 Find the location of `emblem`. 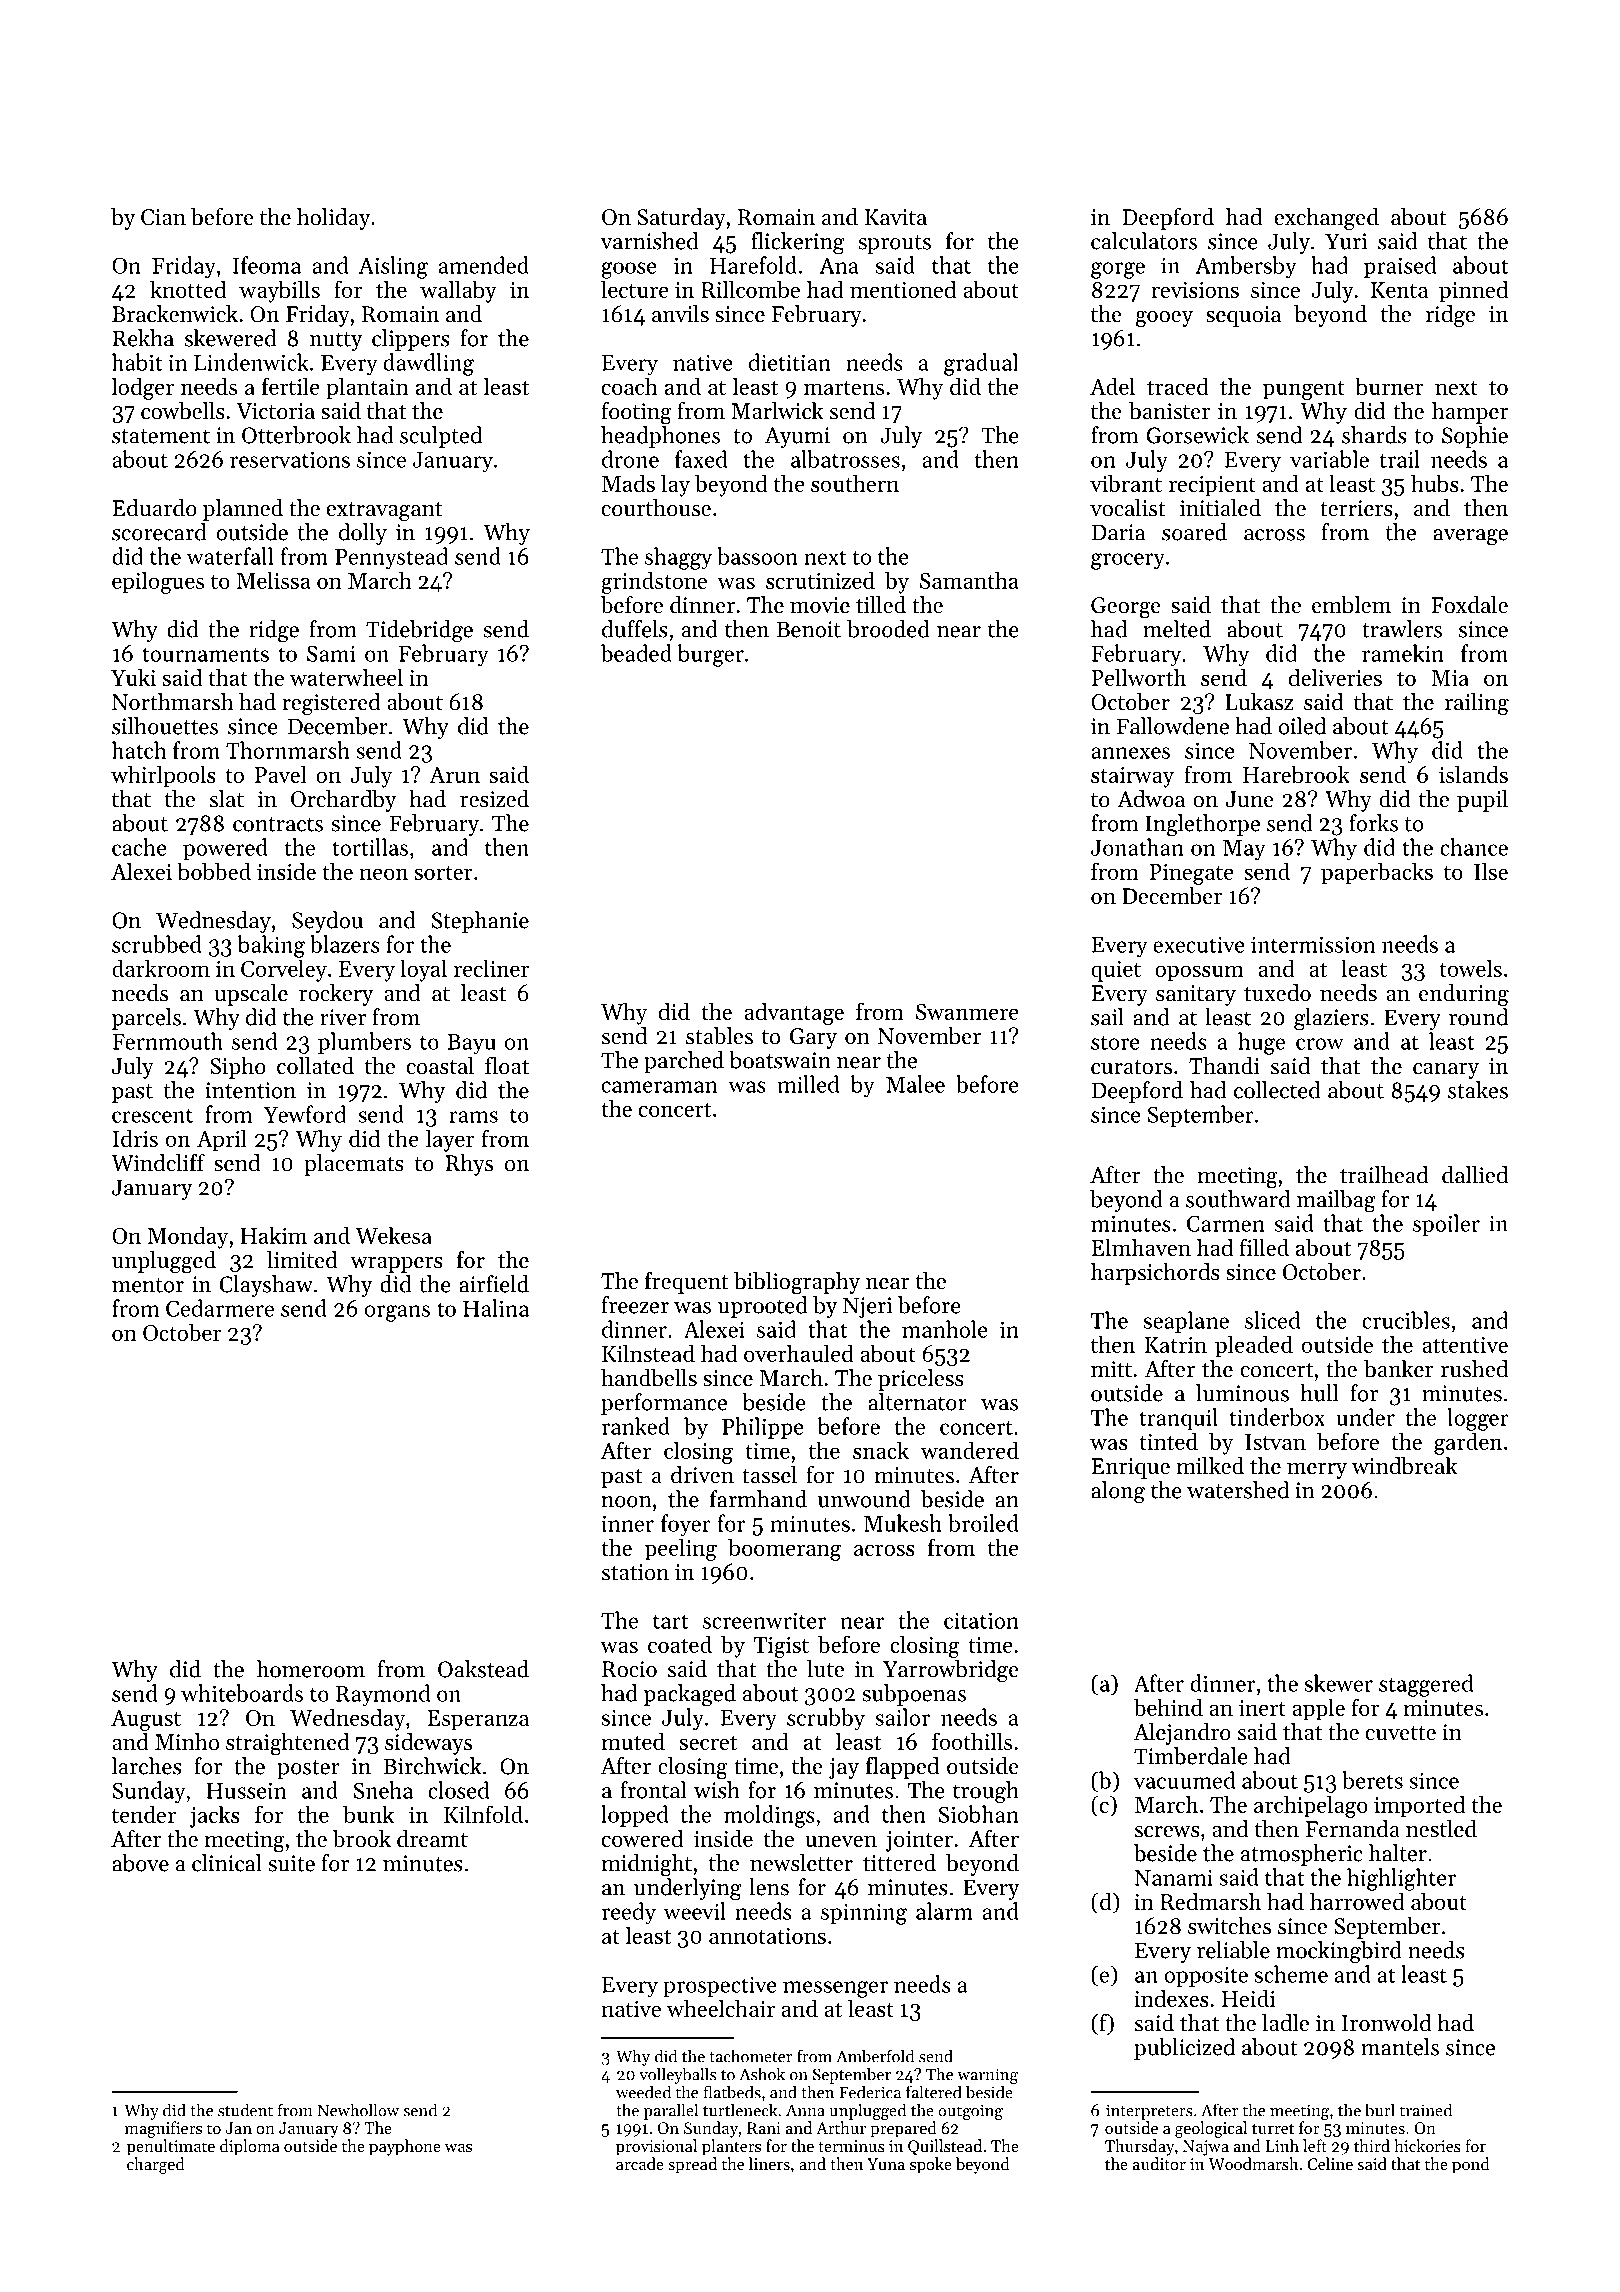

emblem is located at coordinates (1351, 605).
